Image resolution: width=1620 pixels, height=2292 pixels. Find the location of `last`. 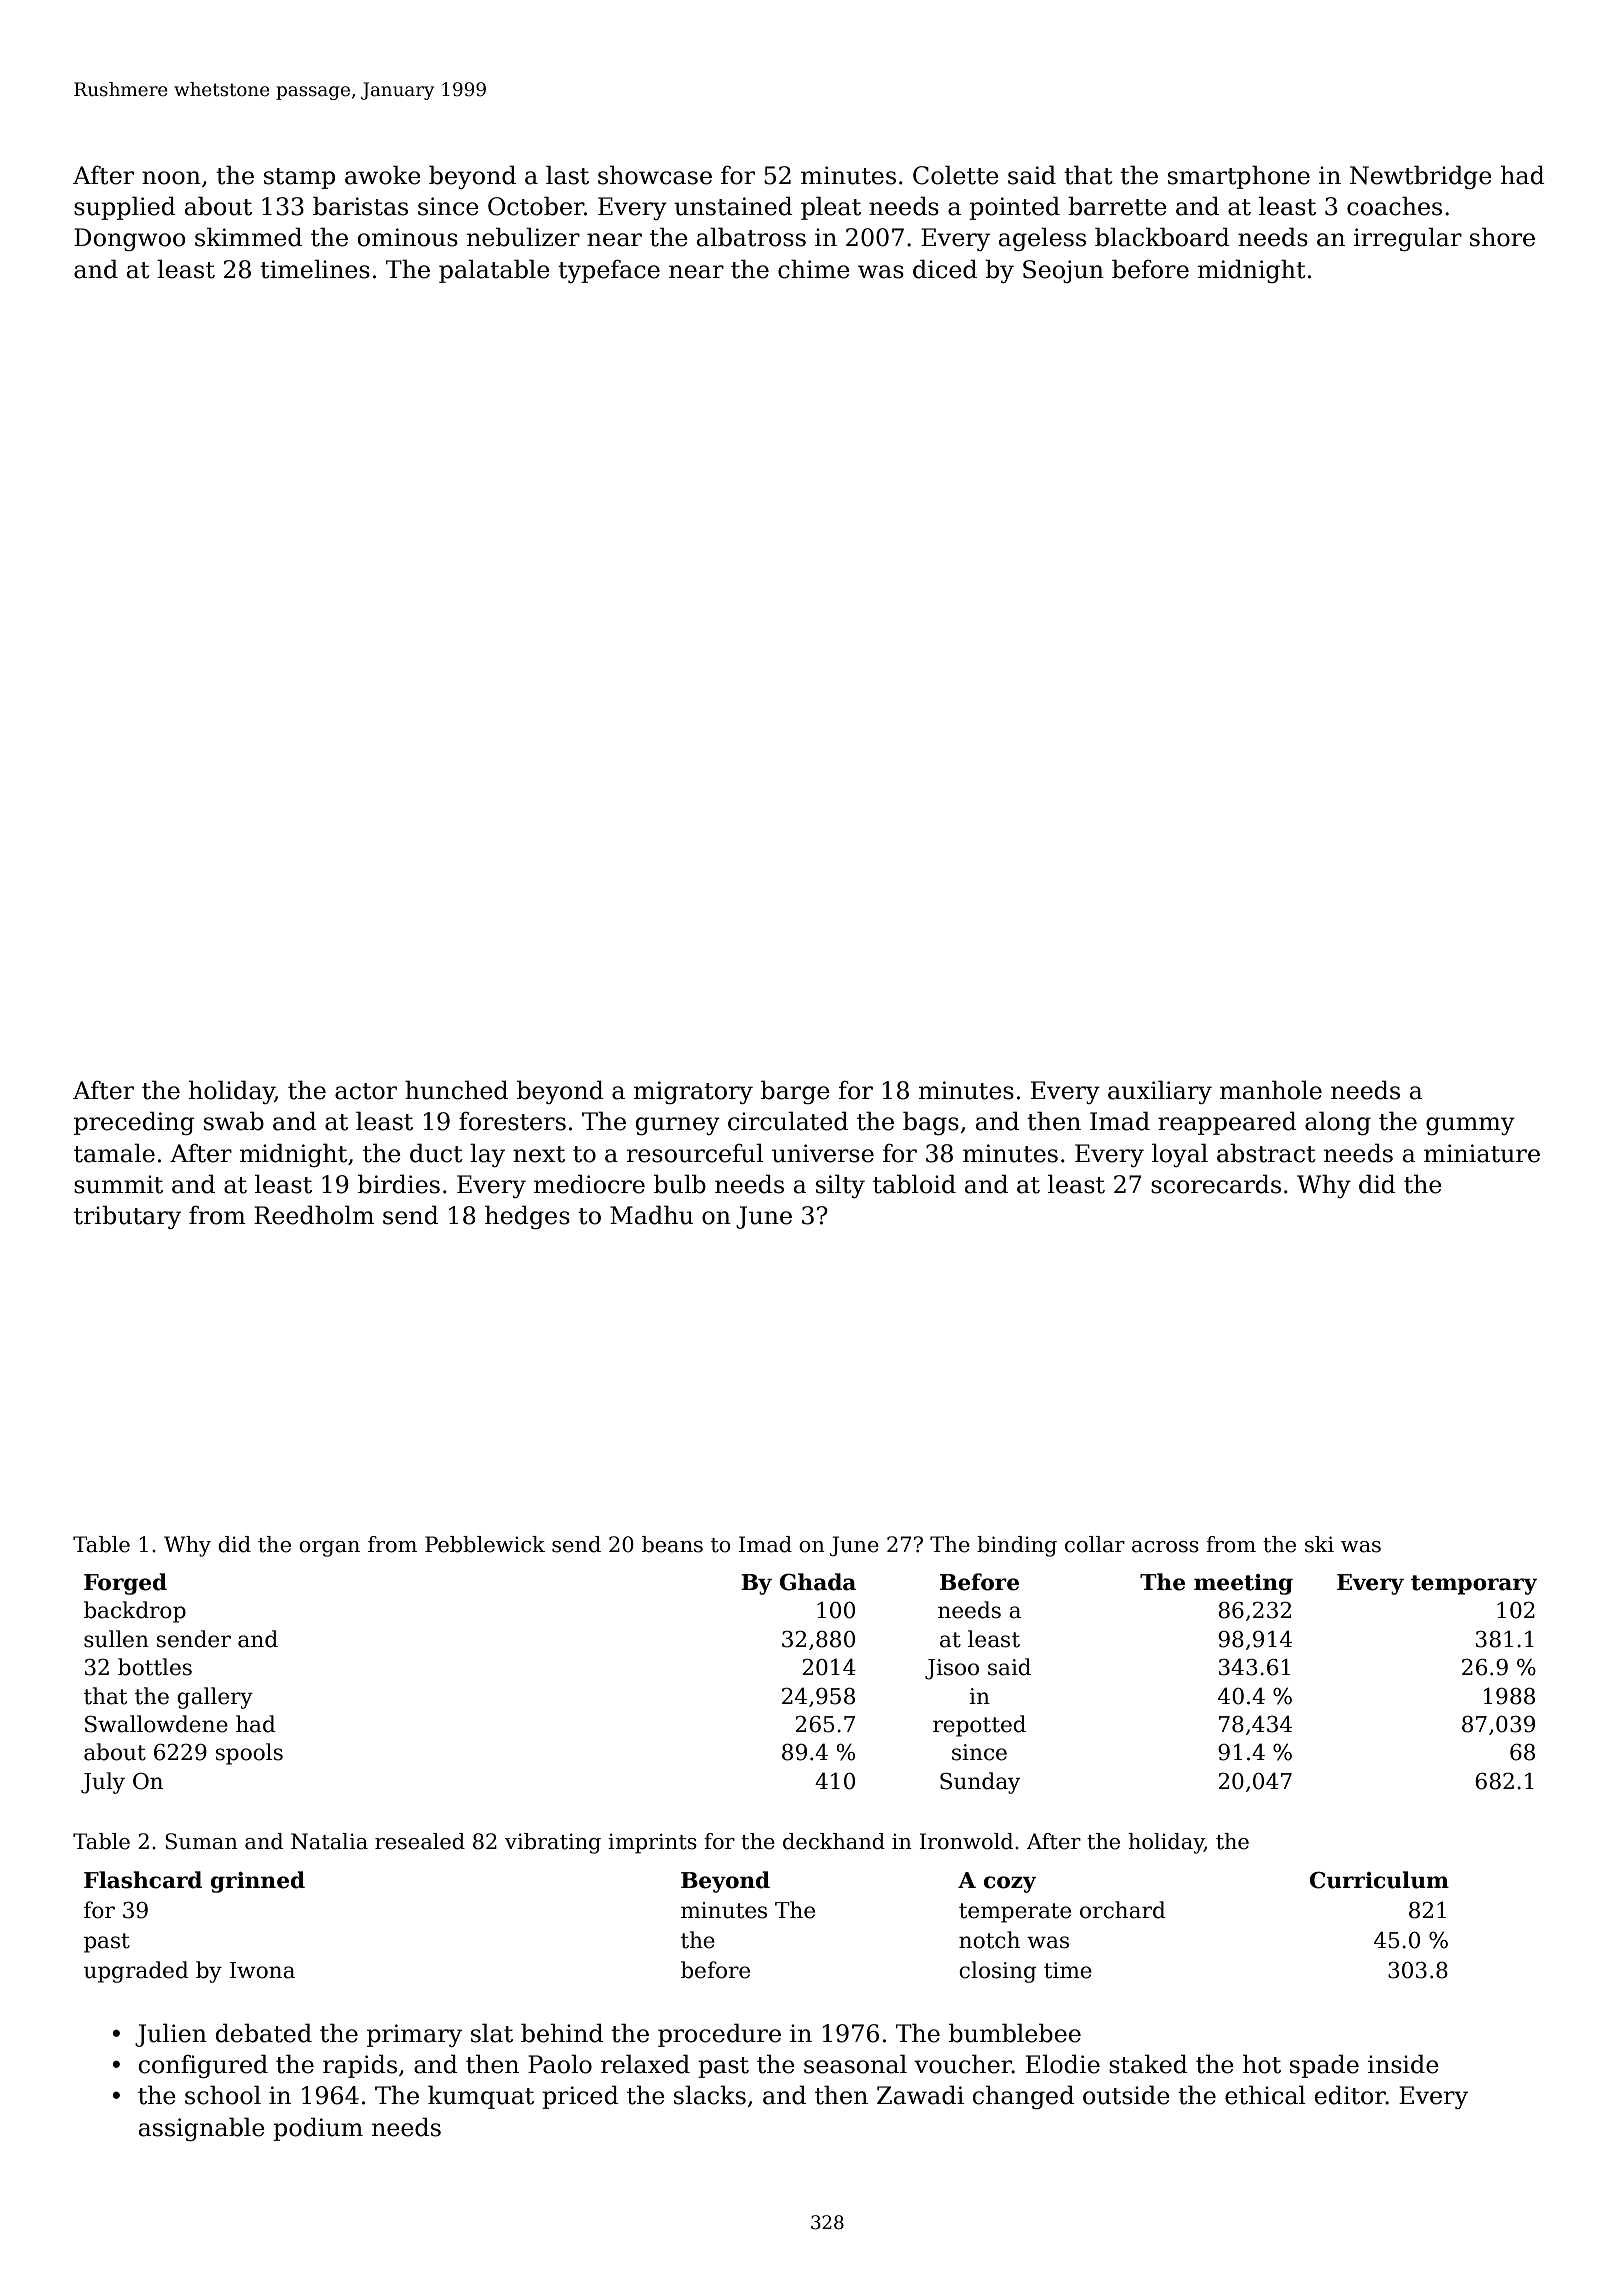

last is located at coordinates (567, 175).
